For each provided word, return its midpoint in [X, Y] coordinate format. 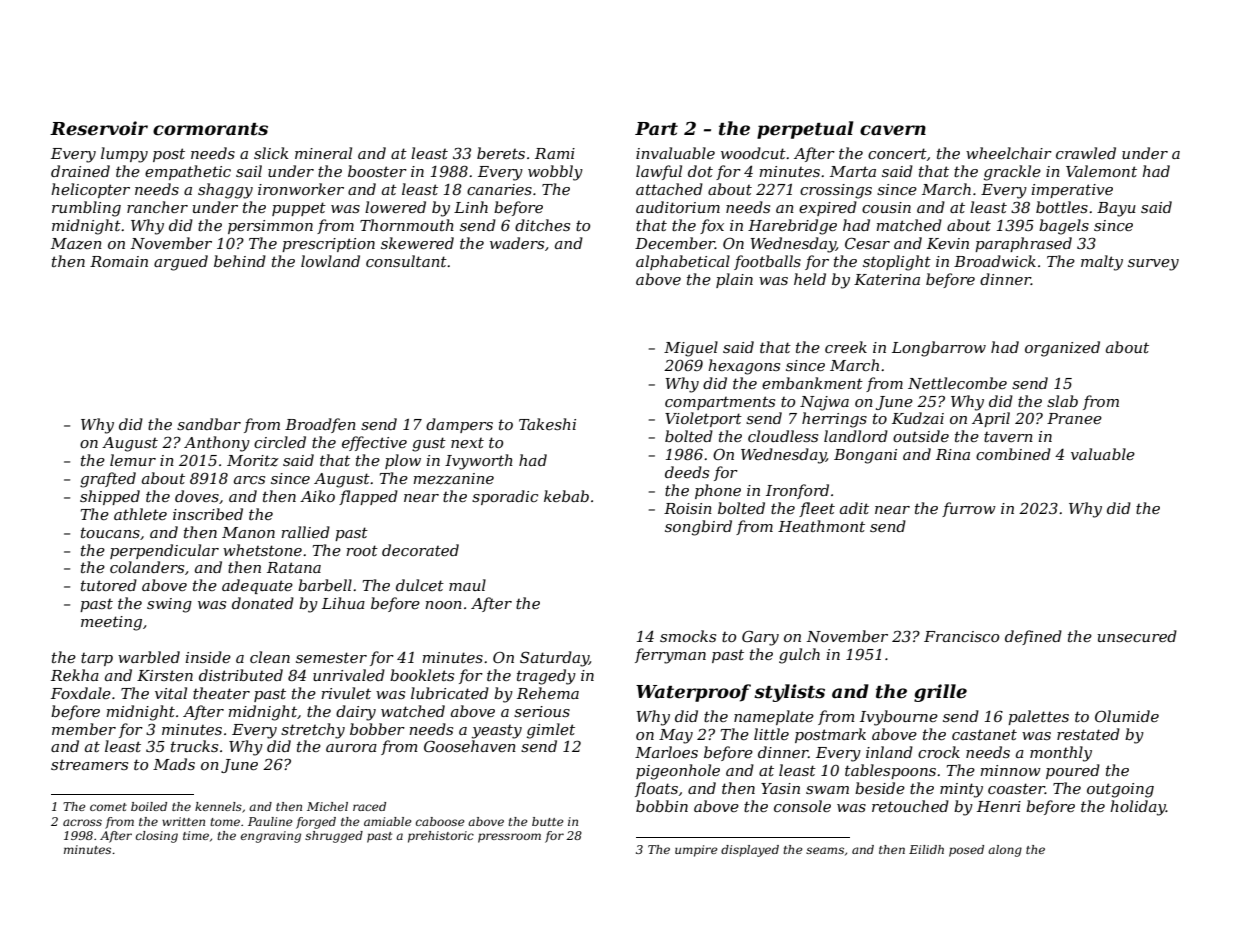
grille [940, 693]
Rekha [75, 675]
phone [718, 491]
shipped [110, 497]
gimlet [551, 731]
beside [880, 788]
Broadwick [995, 261]
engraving [271, 837]
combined [1013, 454]
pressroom [509, 838]
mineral [323, 153]
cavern [893, 130]
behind [240, 261]
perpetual [805, 130]
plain [734, 280]
